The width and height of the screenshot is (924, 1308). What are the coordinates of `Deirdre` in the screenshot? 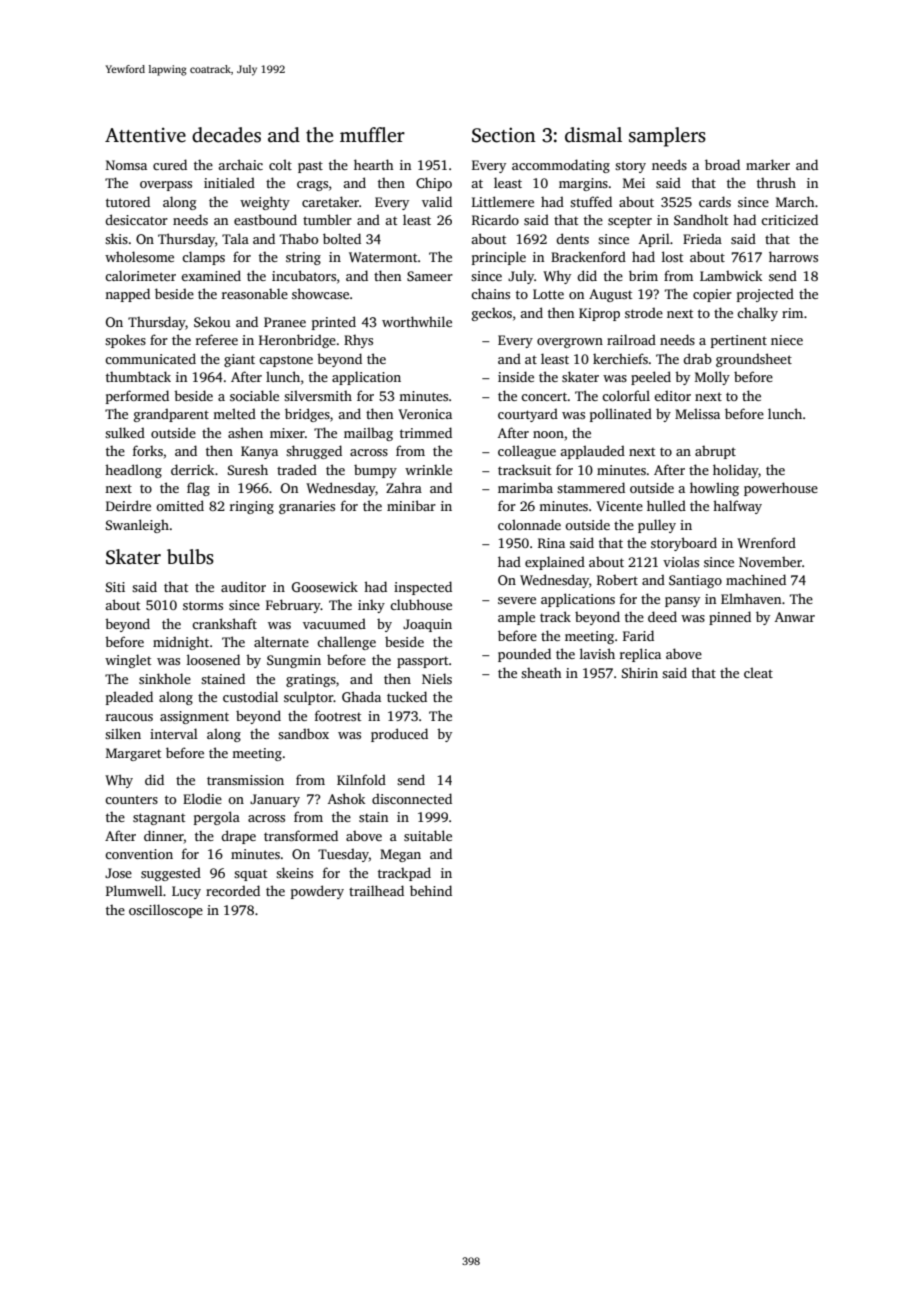 It's located at (128, 505).
